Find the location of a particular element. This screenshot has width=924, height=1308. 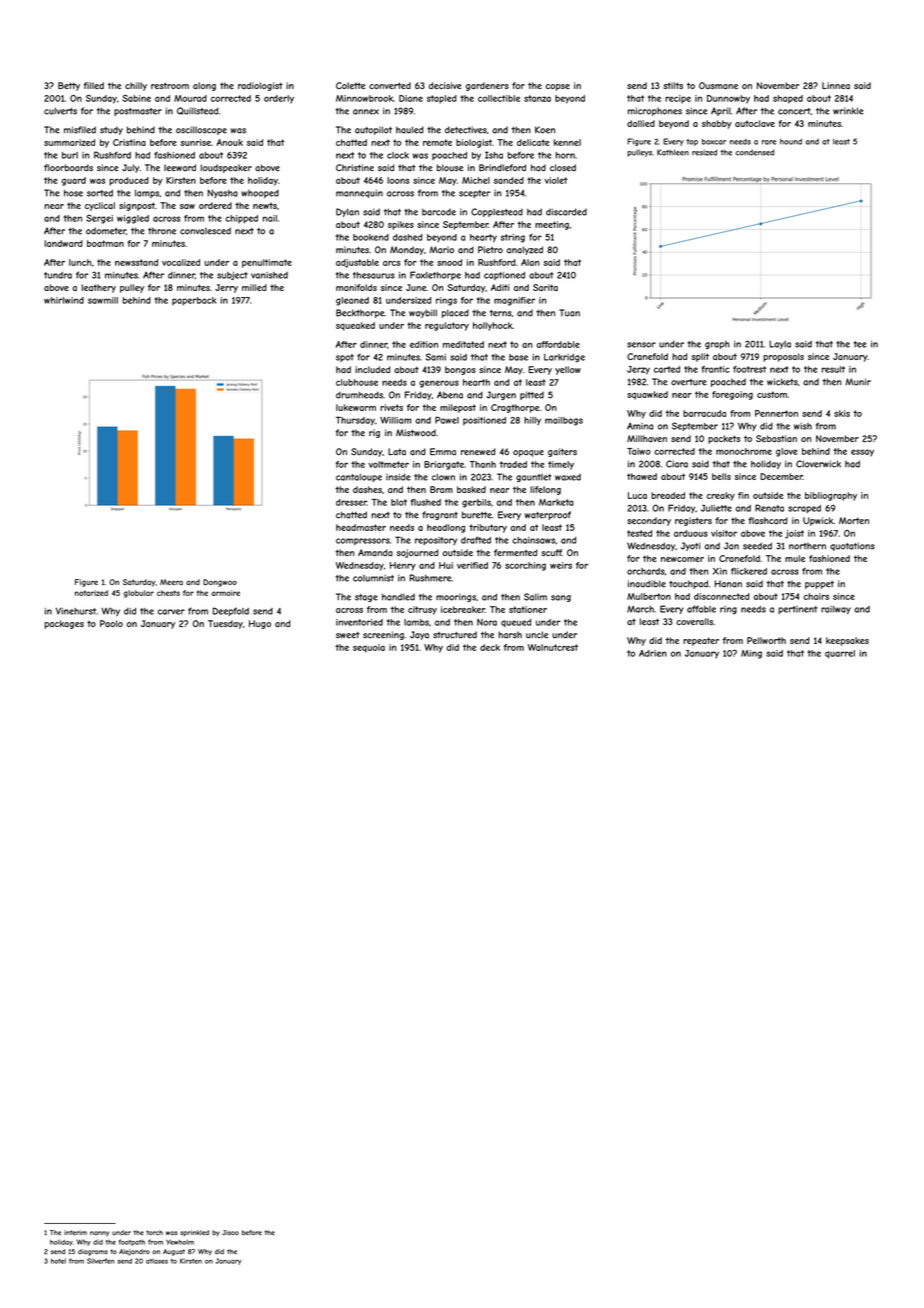

compressors is located at coordinates (363, 541).
